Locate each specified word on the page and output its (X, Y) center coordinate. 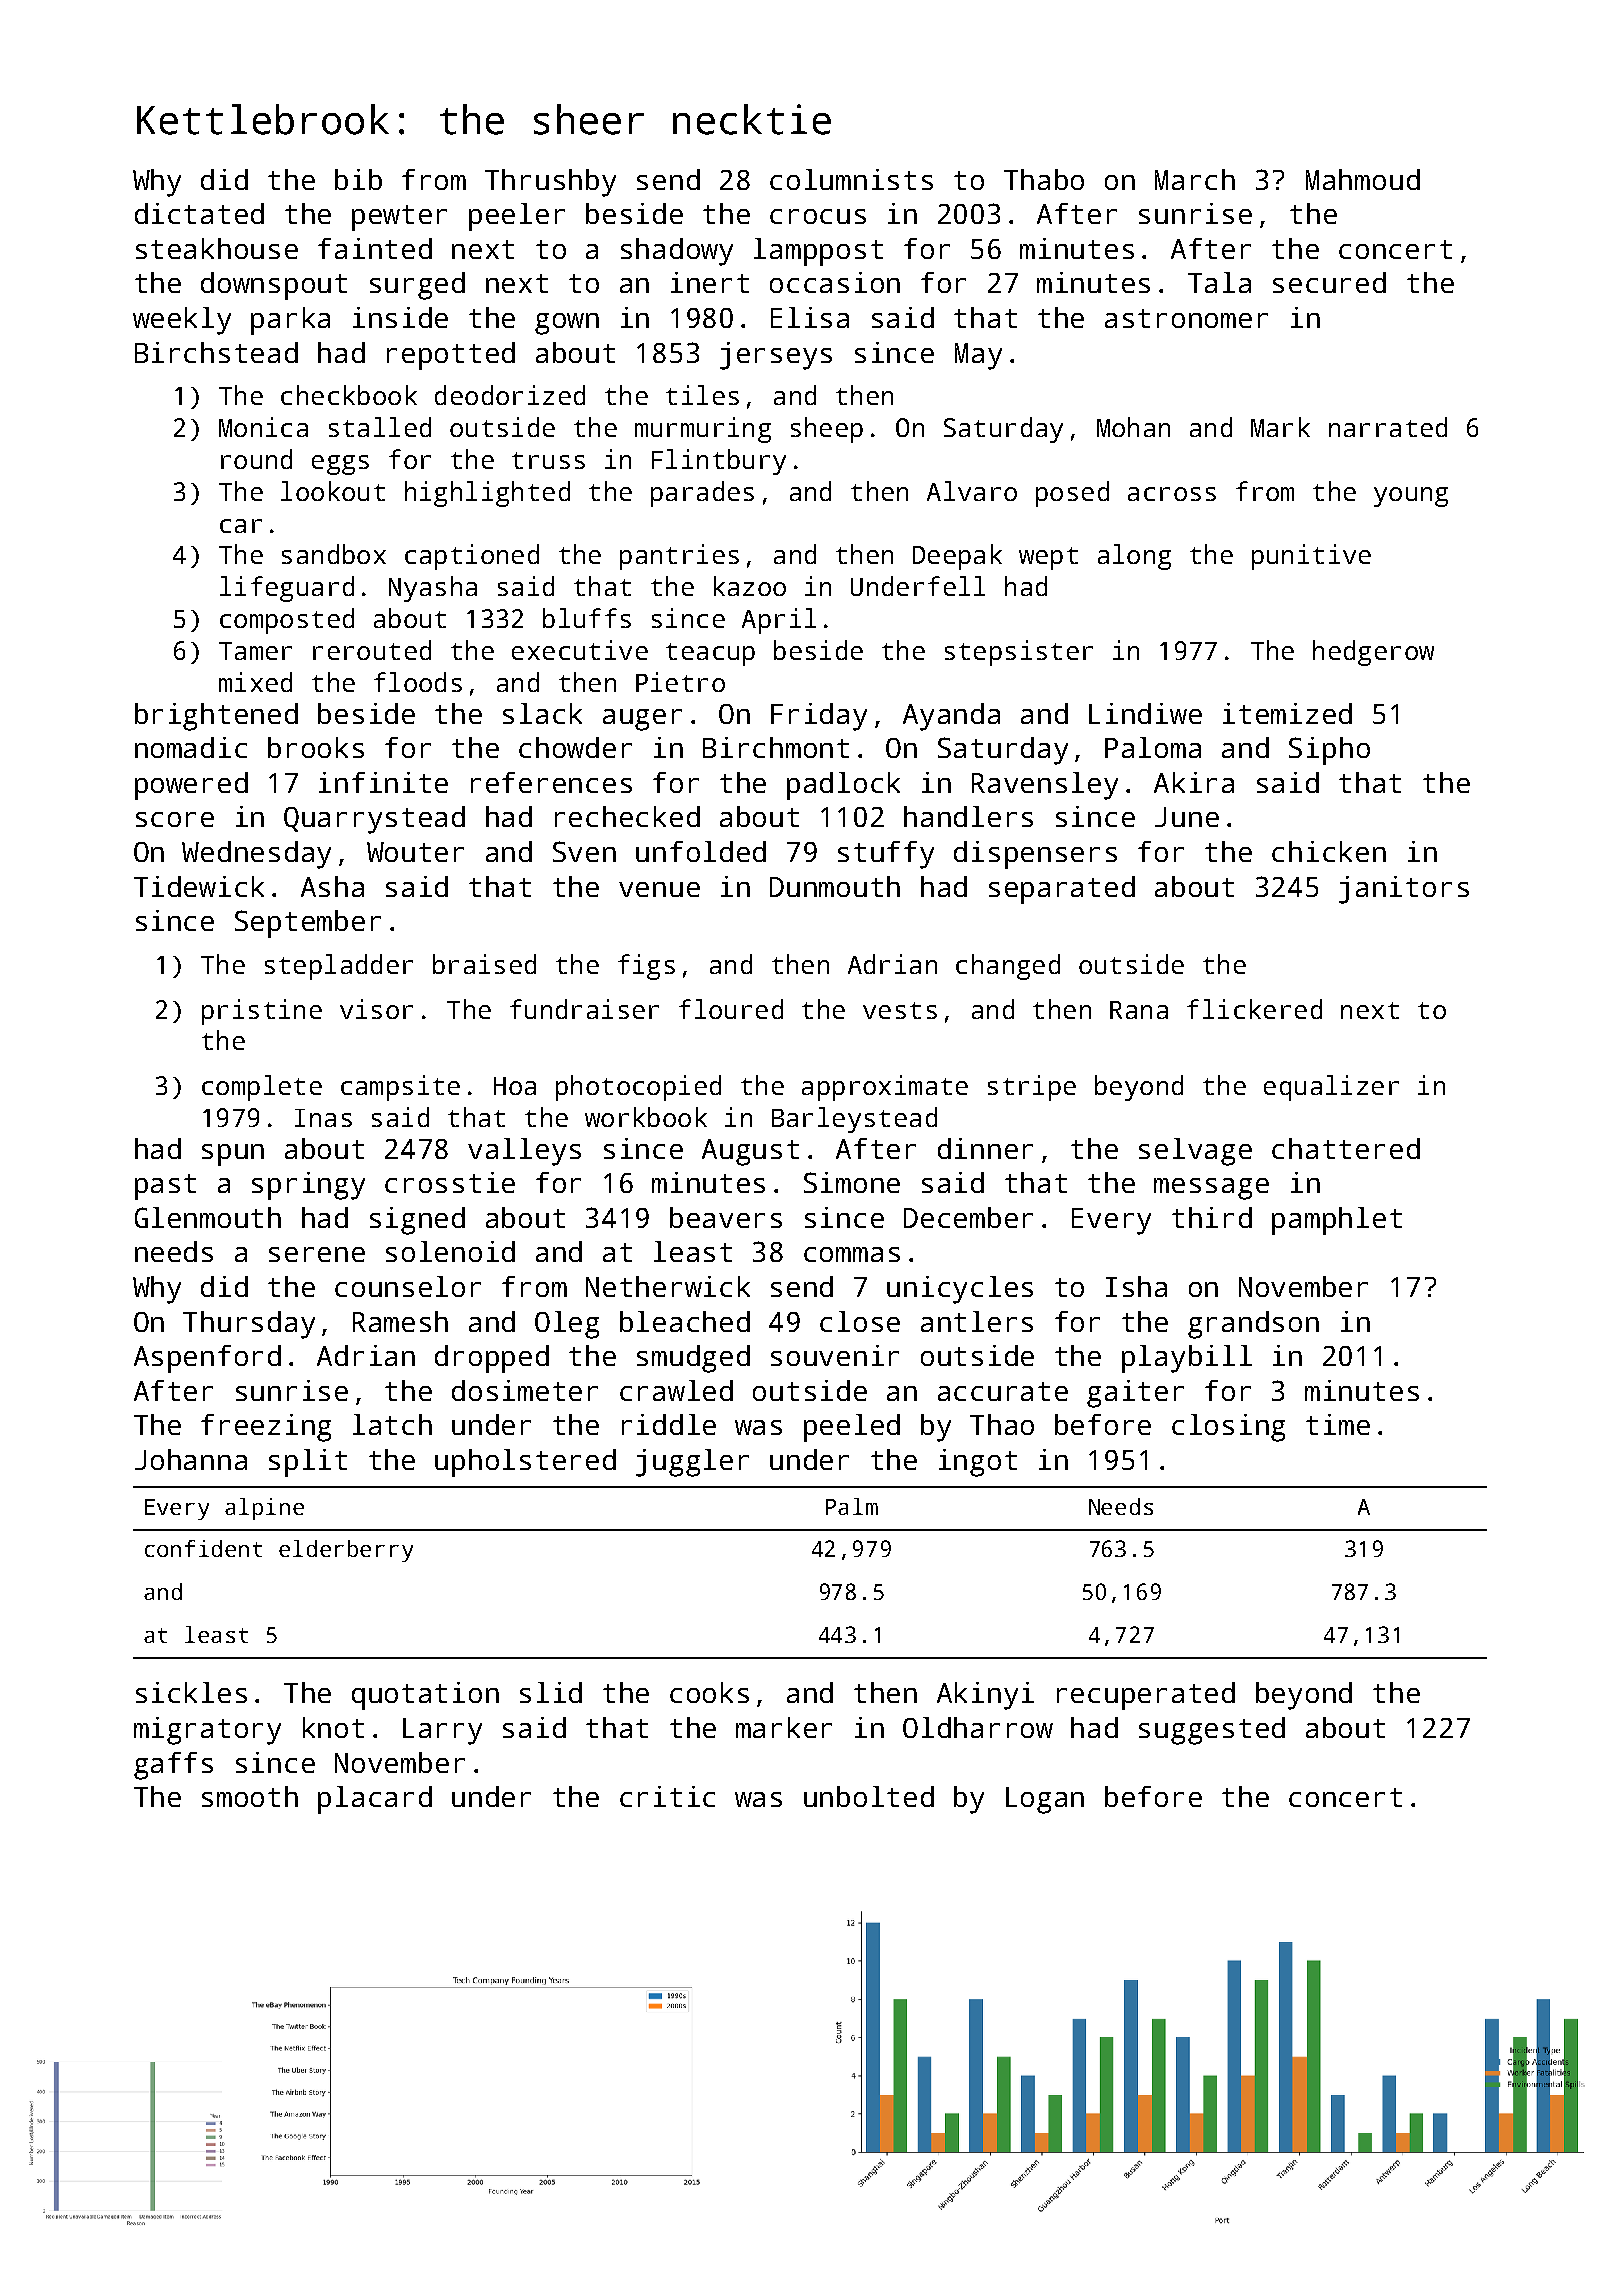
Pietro (680, 682)
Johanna (191, 1459)
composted (287, 621)
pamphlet (1337, 1221)
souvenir (835, 1355)
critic (667, 1796)
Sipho (1329, 751)
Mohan (1133, 427)
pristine (262, 1012)
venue (659, 889)
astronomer (1186, 318)
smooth (250, 1796)
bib (358, 179)
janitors (1404, 890)
